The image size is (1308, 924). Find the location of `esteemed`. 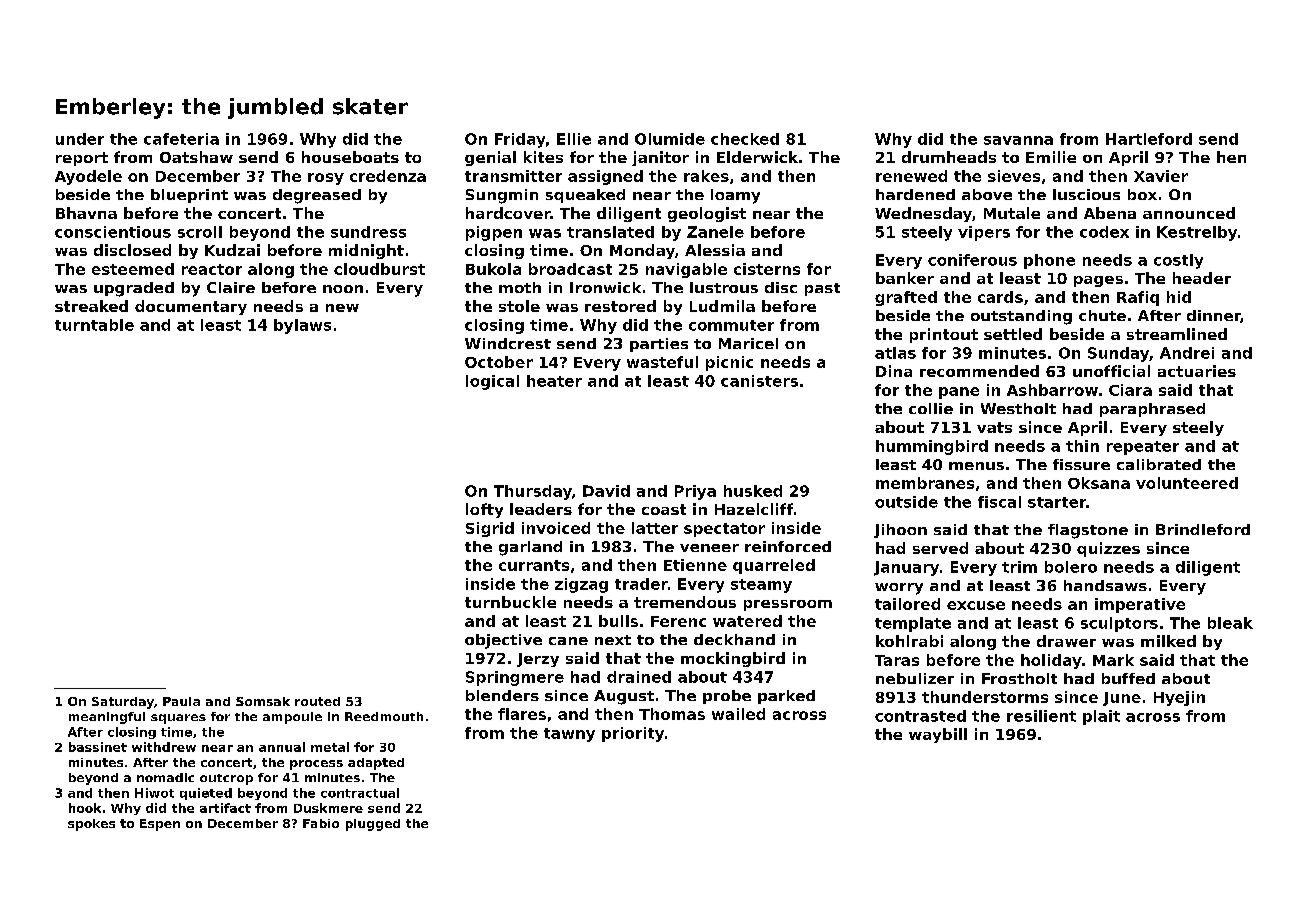

esteemed is located at coordinates (133, 269).
